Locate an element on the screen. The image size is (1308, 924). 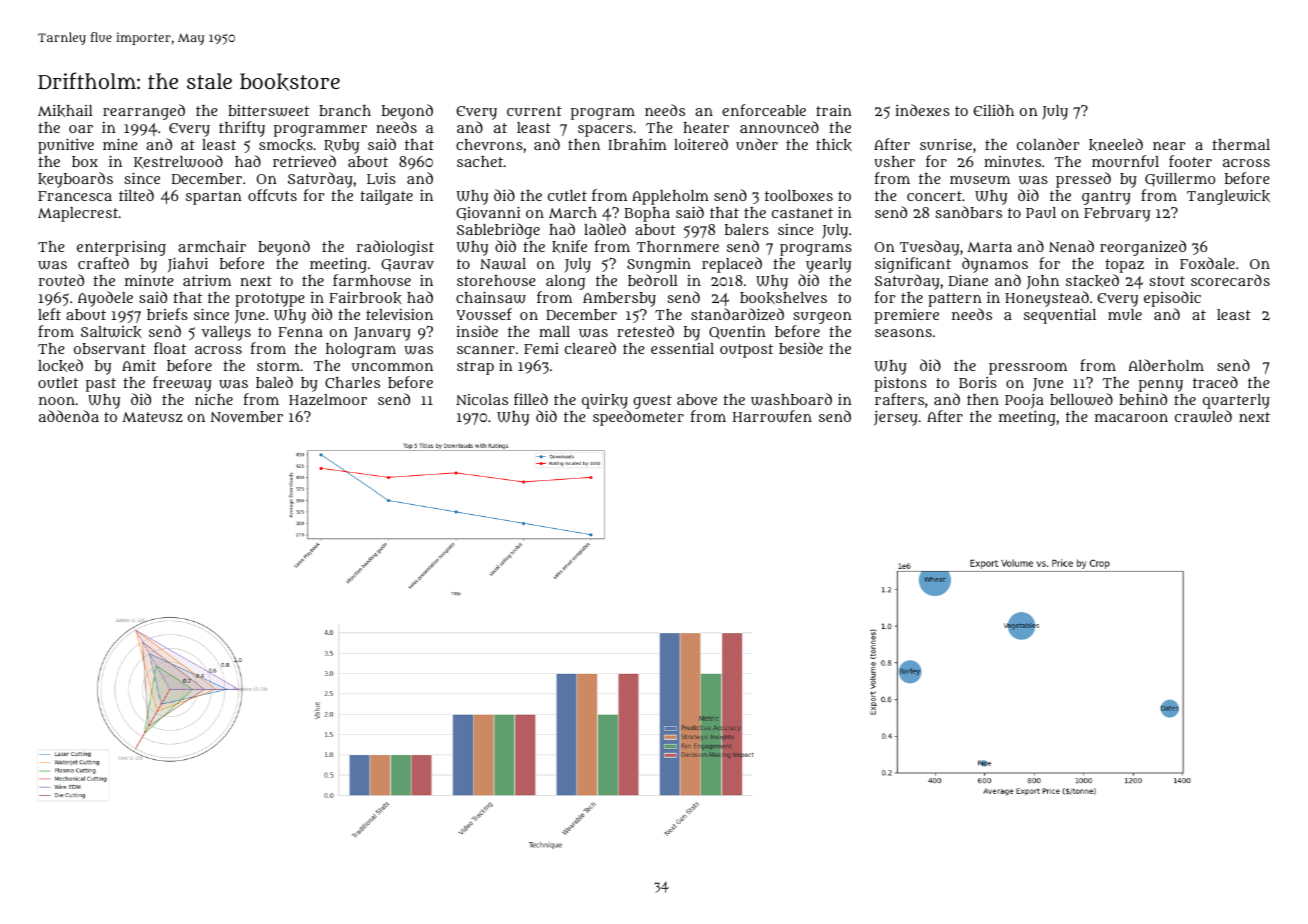
Nenad is located at coordinates (1071, 246).
